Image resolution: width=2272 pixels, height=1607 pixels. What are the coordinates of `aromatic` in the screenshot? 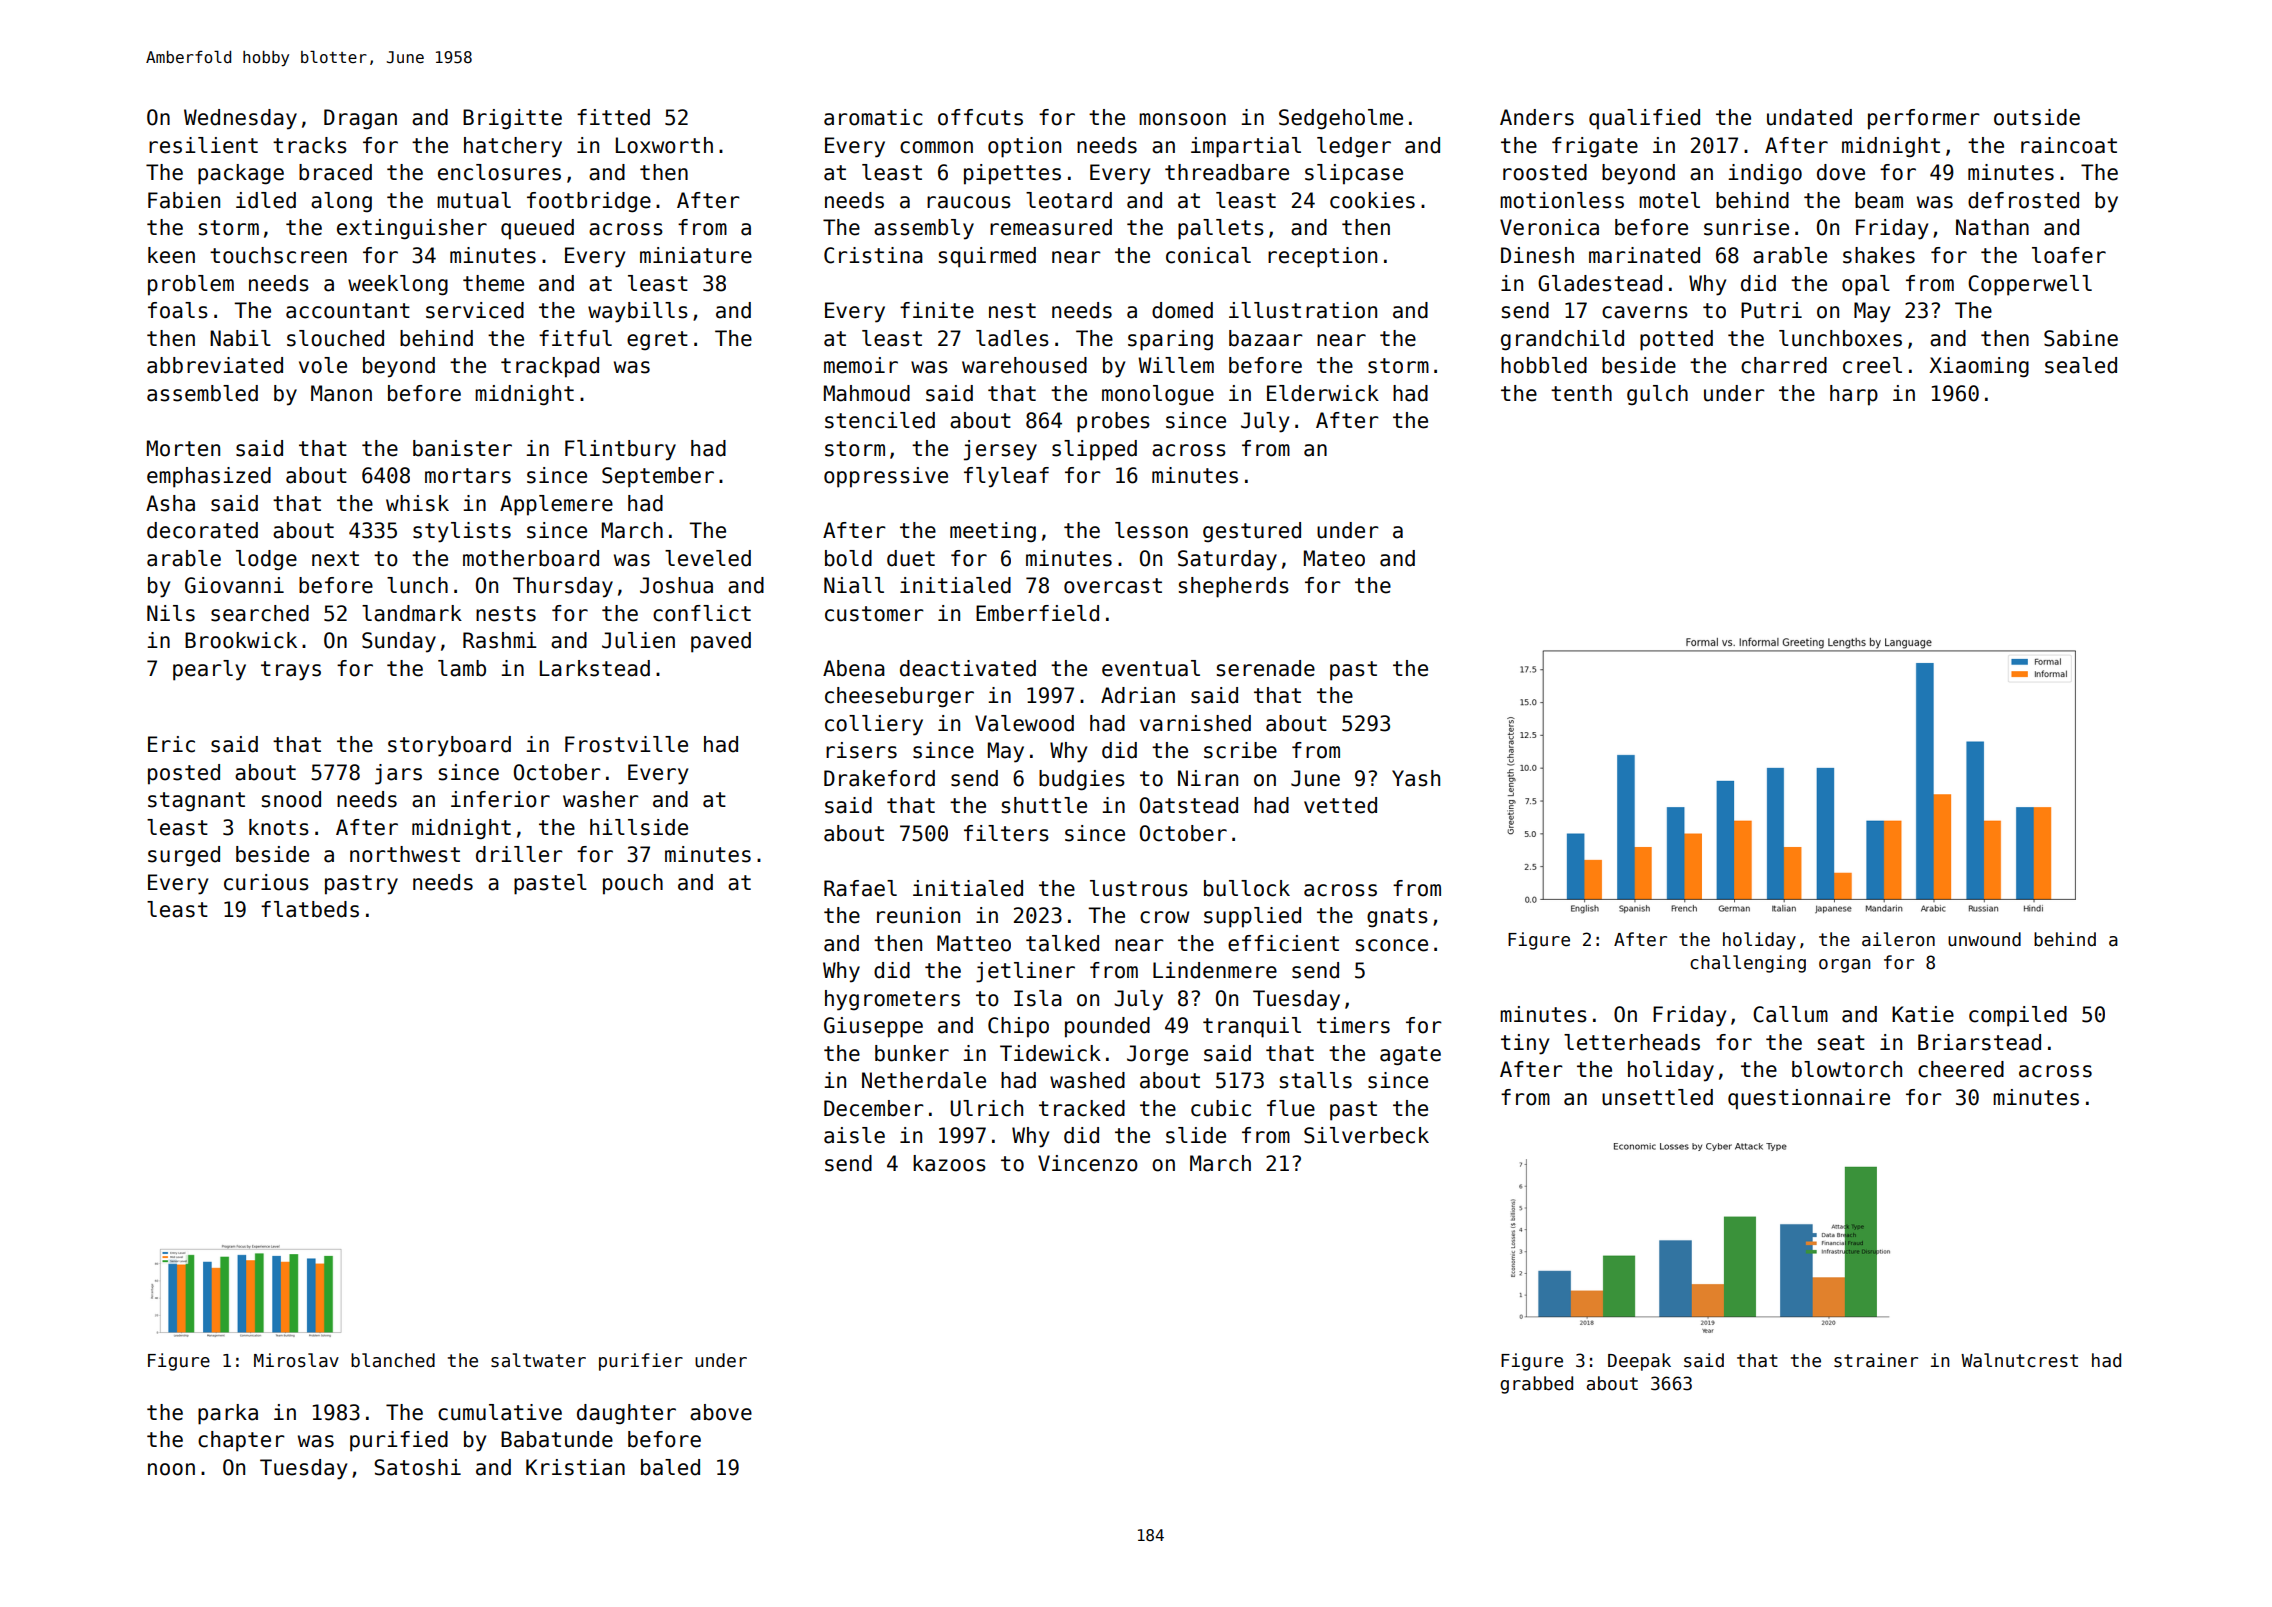 It's located at (873, 117).
